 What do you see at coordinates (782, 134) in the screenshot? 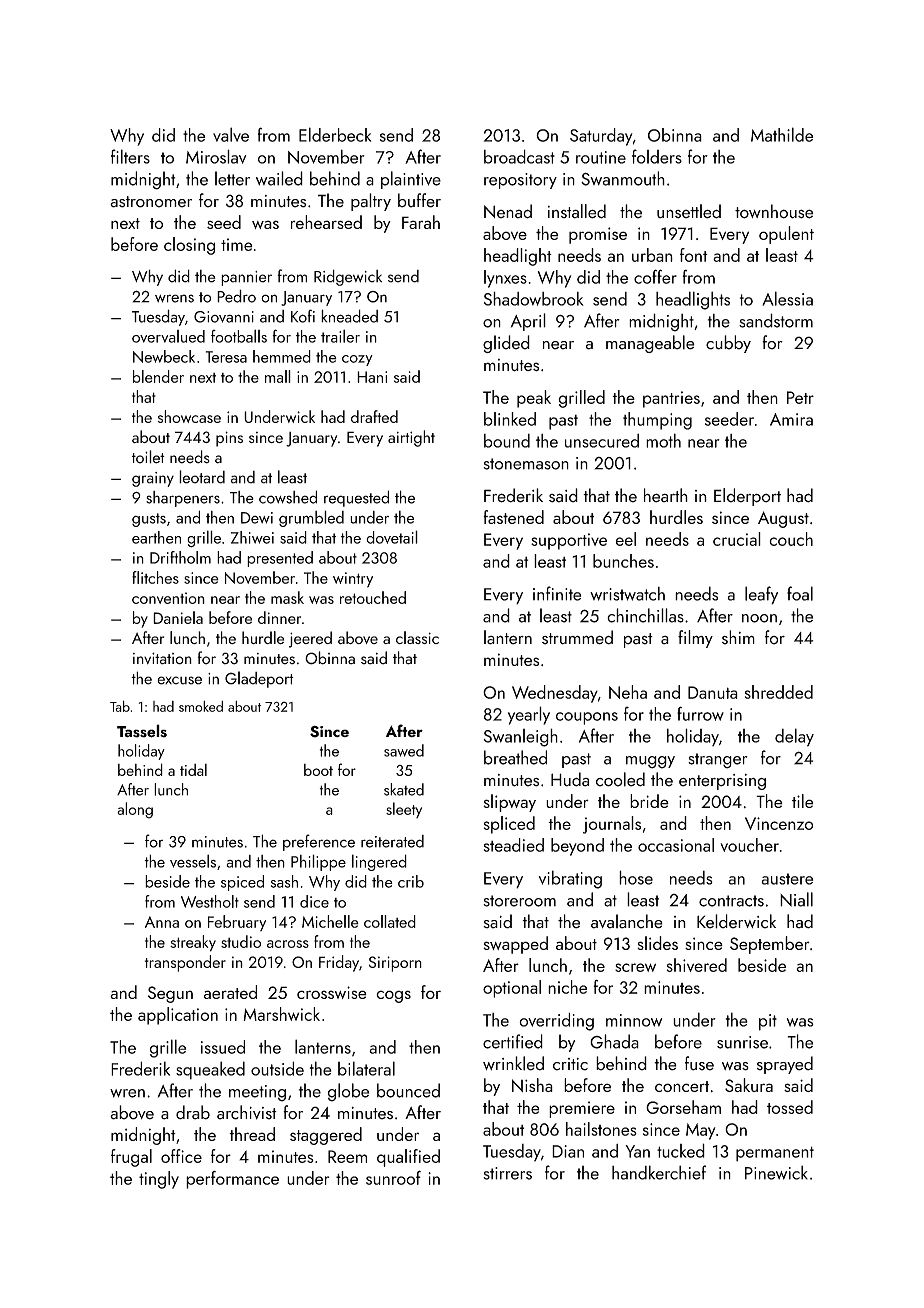
I see `Mathilde` at bounding box center [782, 134].
